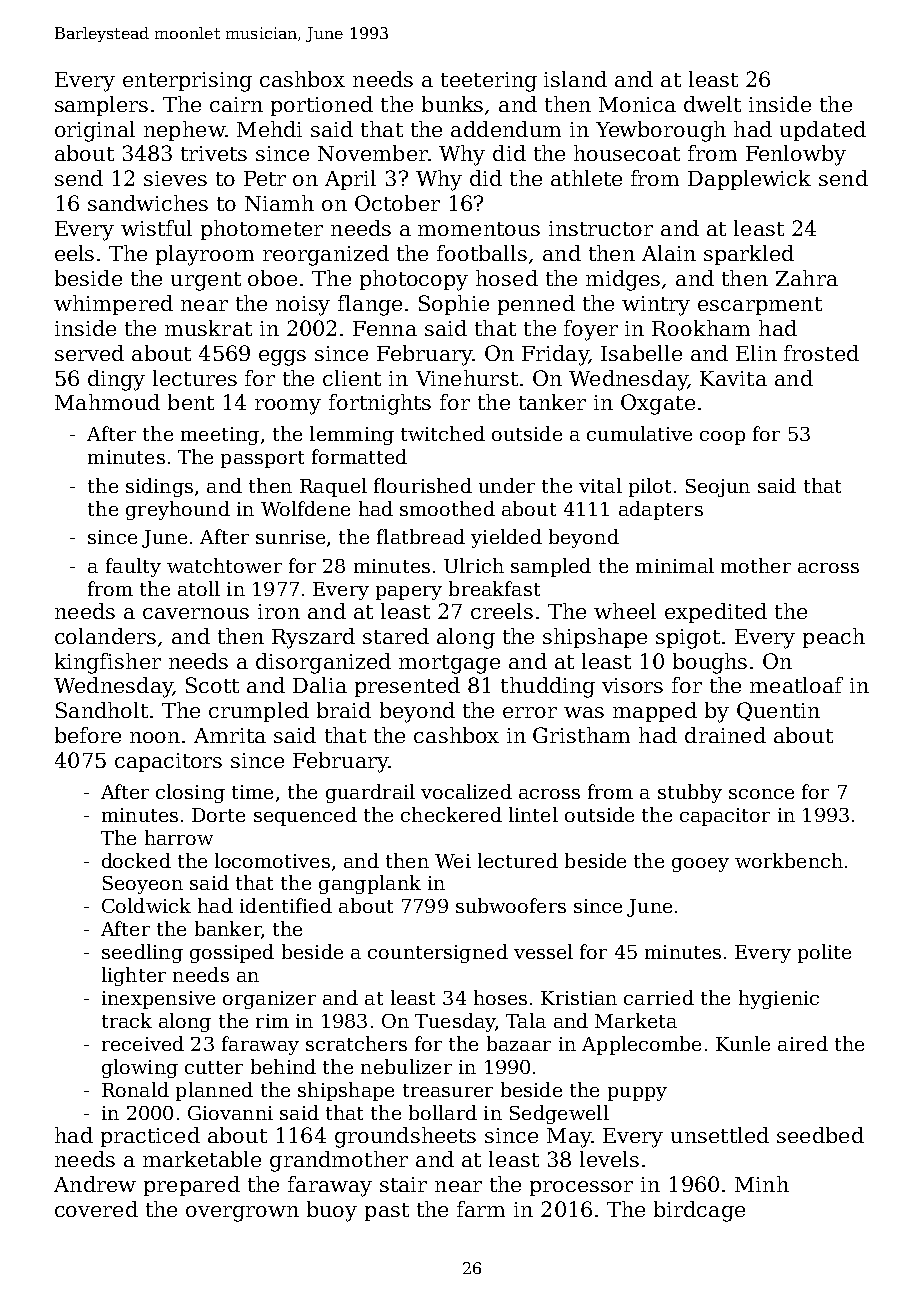 The height and width of the image is (1311, 924). Describe the element at coordinates (96, 1209) in the image. I see `covered` at that location.
